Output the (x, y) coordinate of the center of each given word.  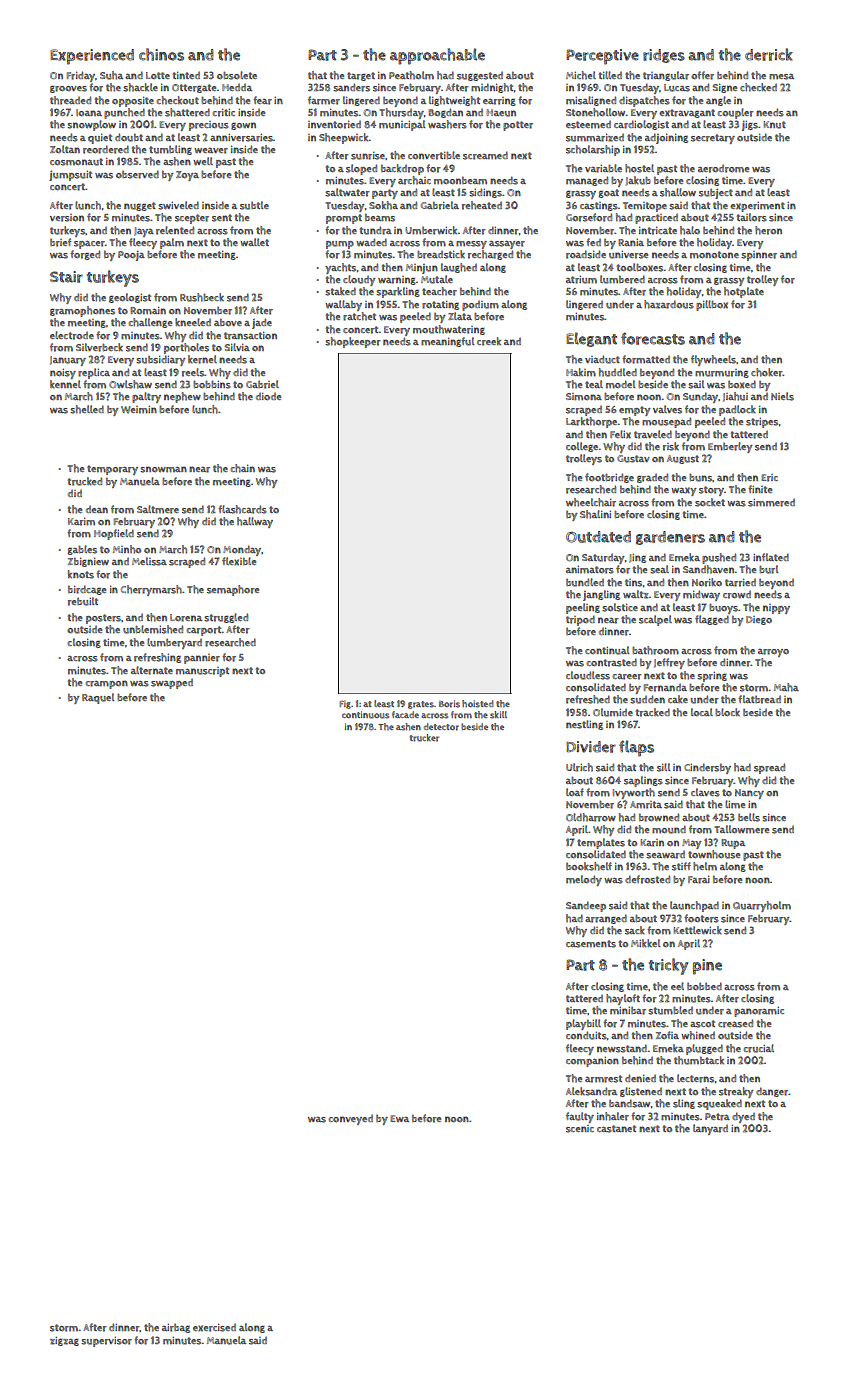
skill (498, 715)
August (683, 459)
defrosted (647, 879)
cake (678, 699)
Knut (774, 125)
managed (587, 181)
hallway (255, 522)
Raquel (98, 698)
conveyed (350, 1119)
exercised (214, 1327)
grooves (68, 89)
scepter (192, 219)
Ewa (399, 1119)
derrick (769, 54)
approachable (437, 56)
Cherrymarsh (151, 590)
